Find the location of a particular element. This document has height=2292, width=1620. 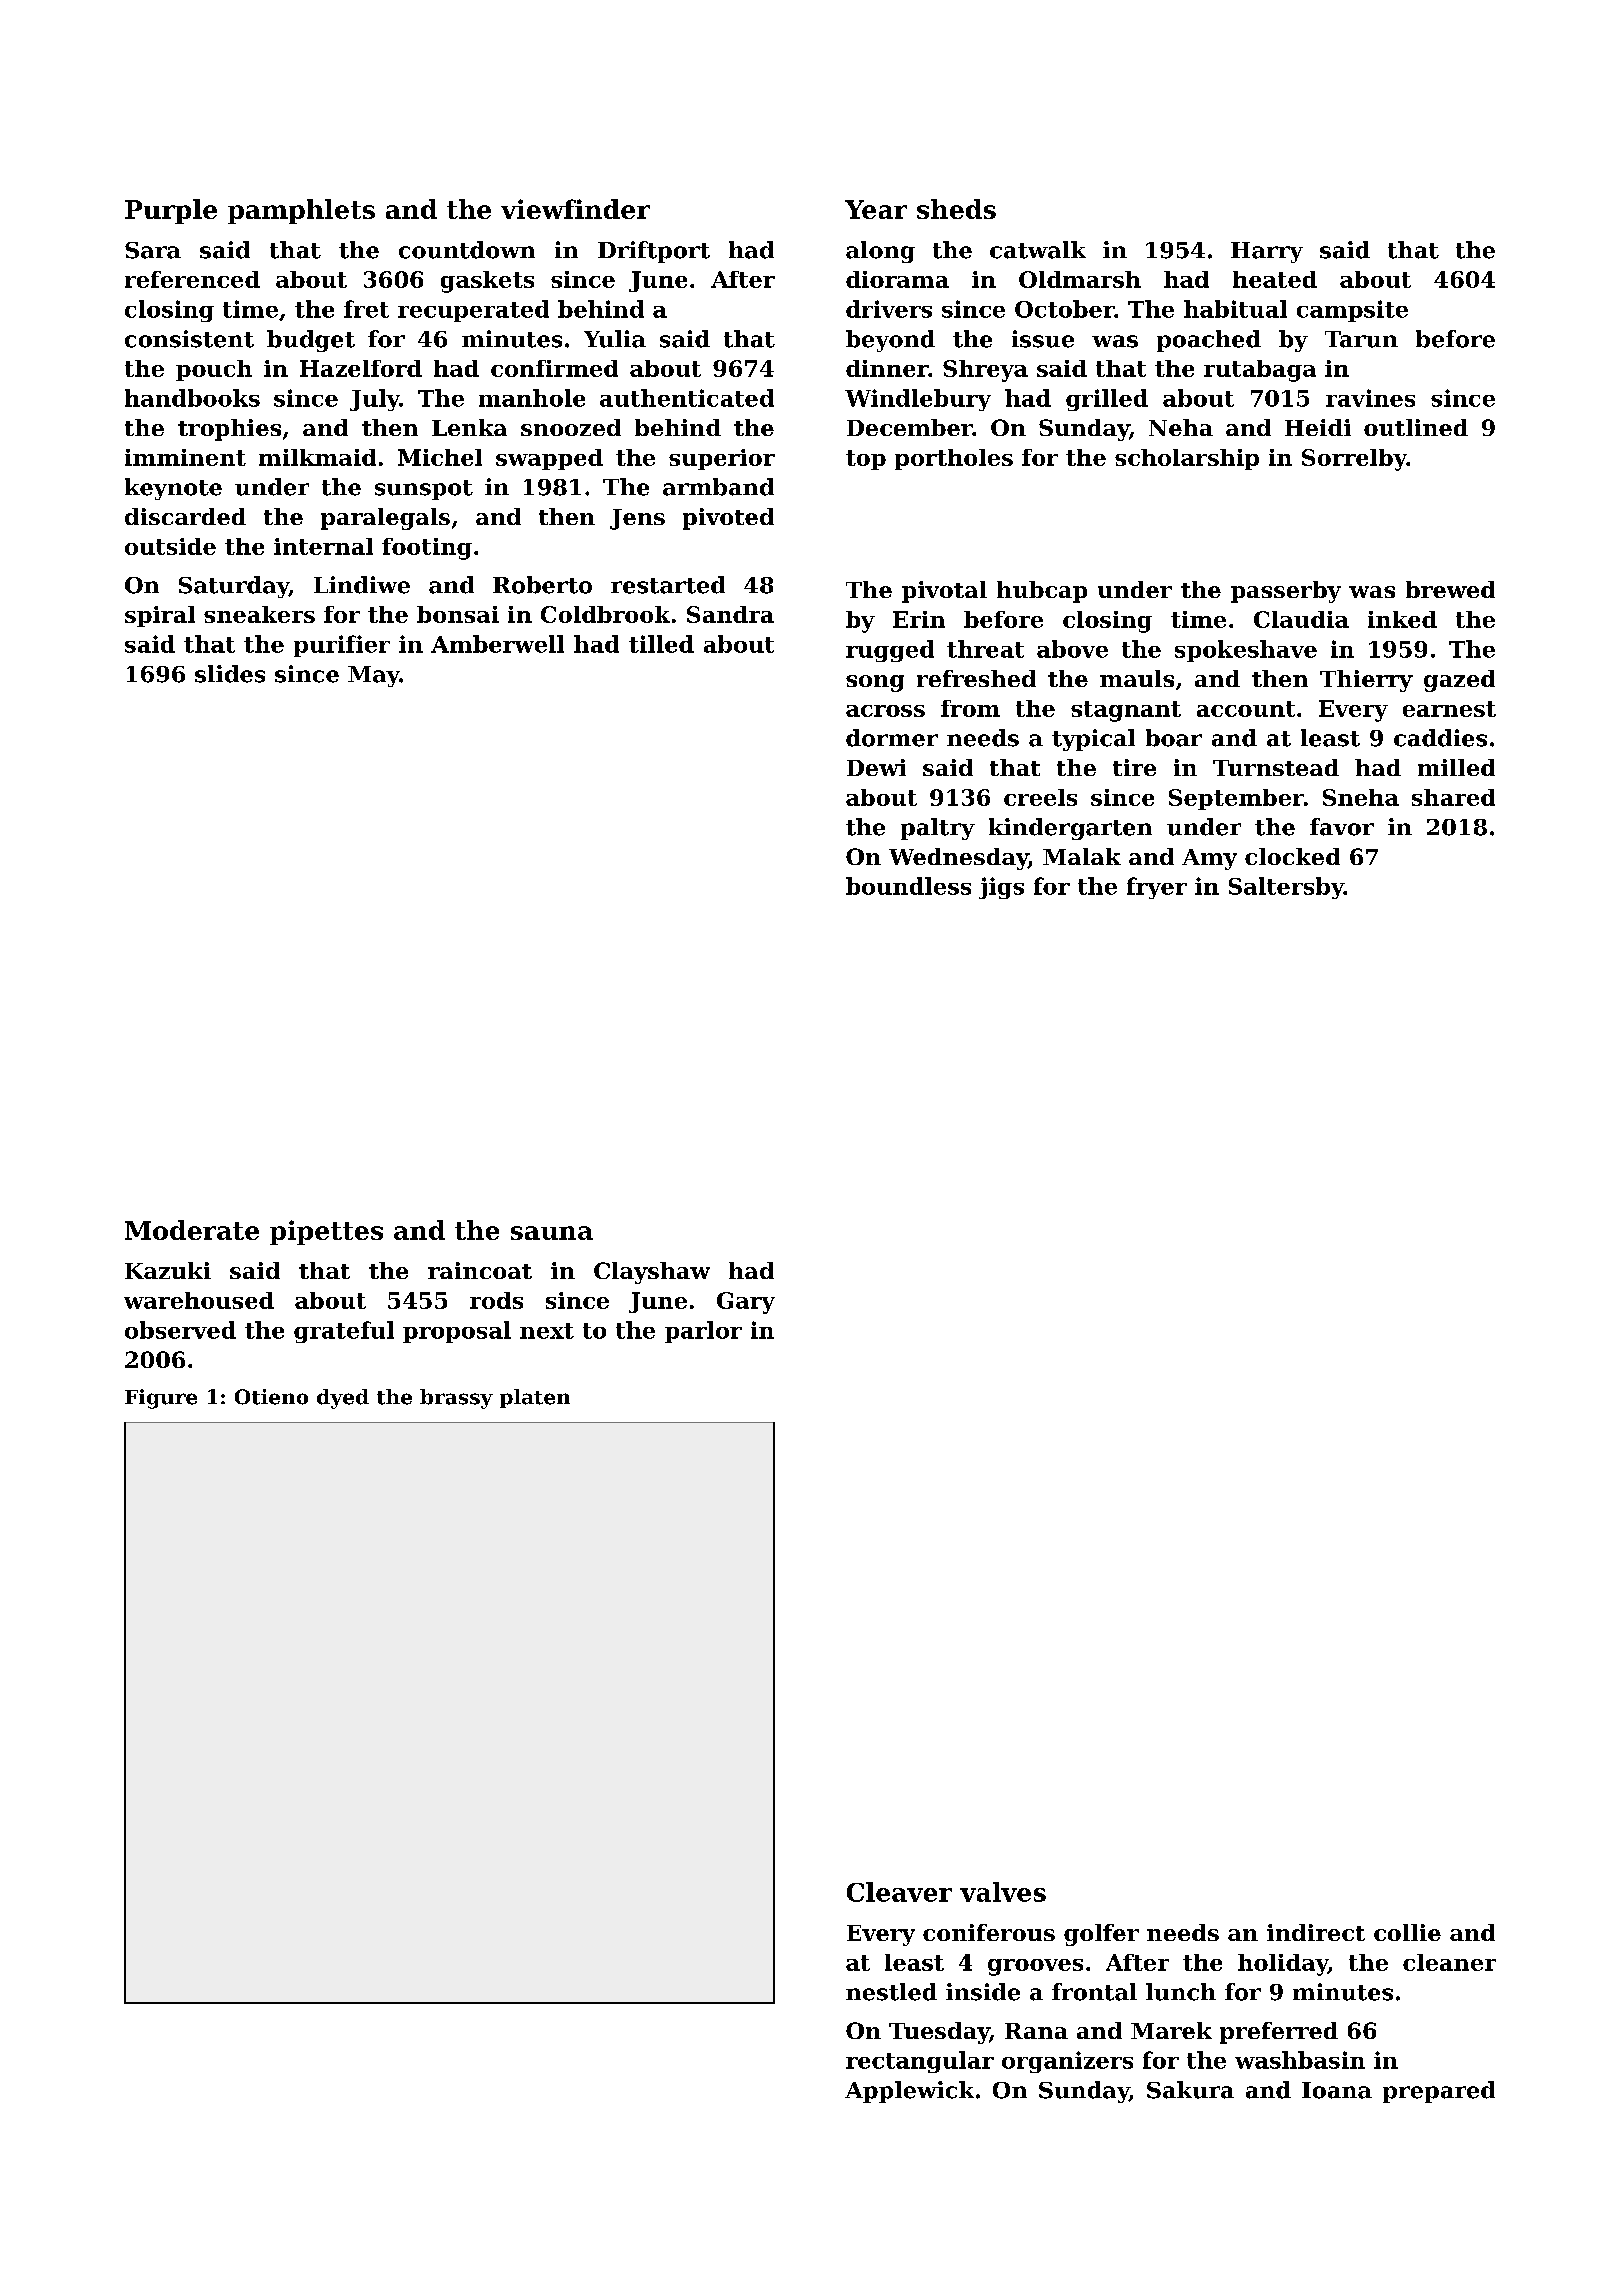

pipettes is located at coordinates (326, 1232).
